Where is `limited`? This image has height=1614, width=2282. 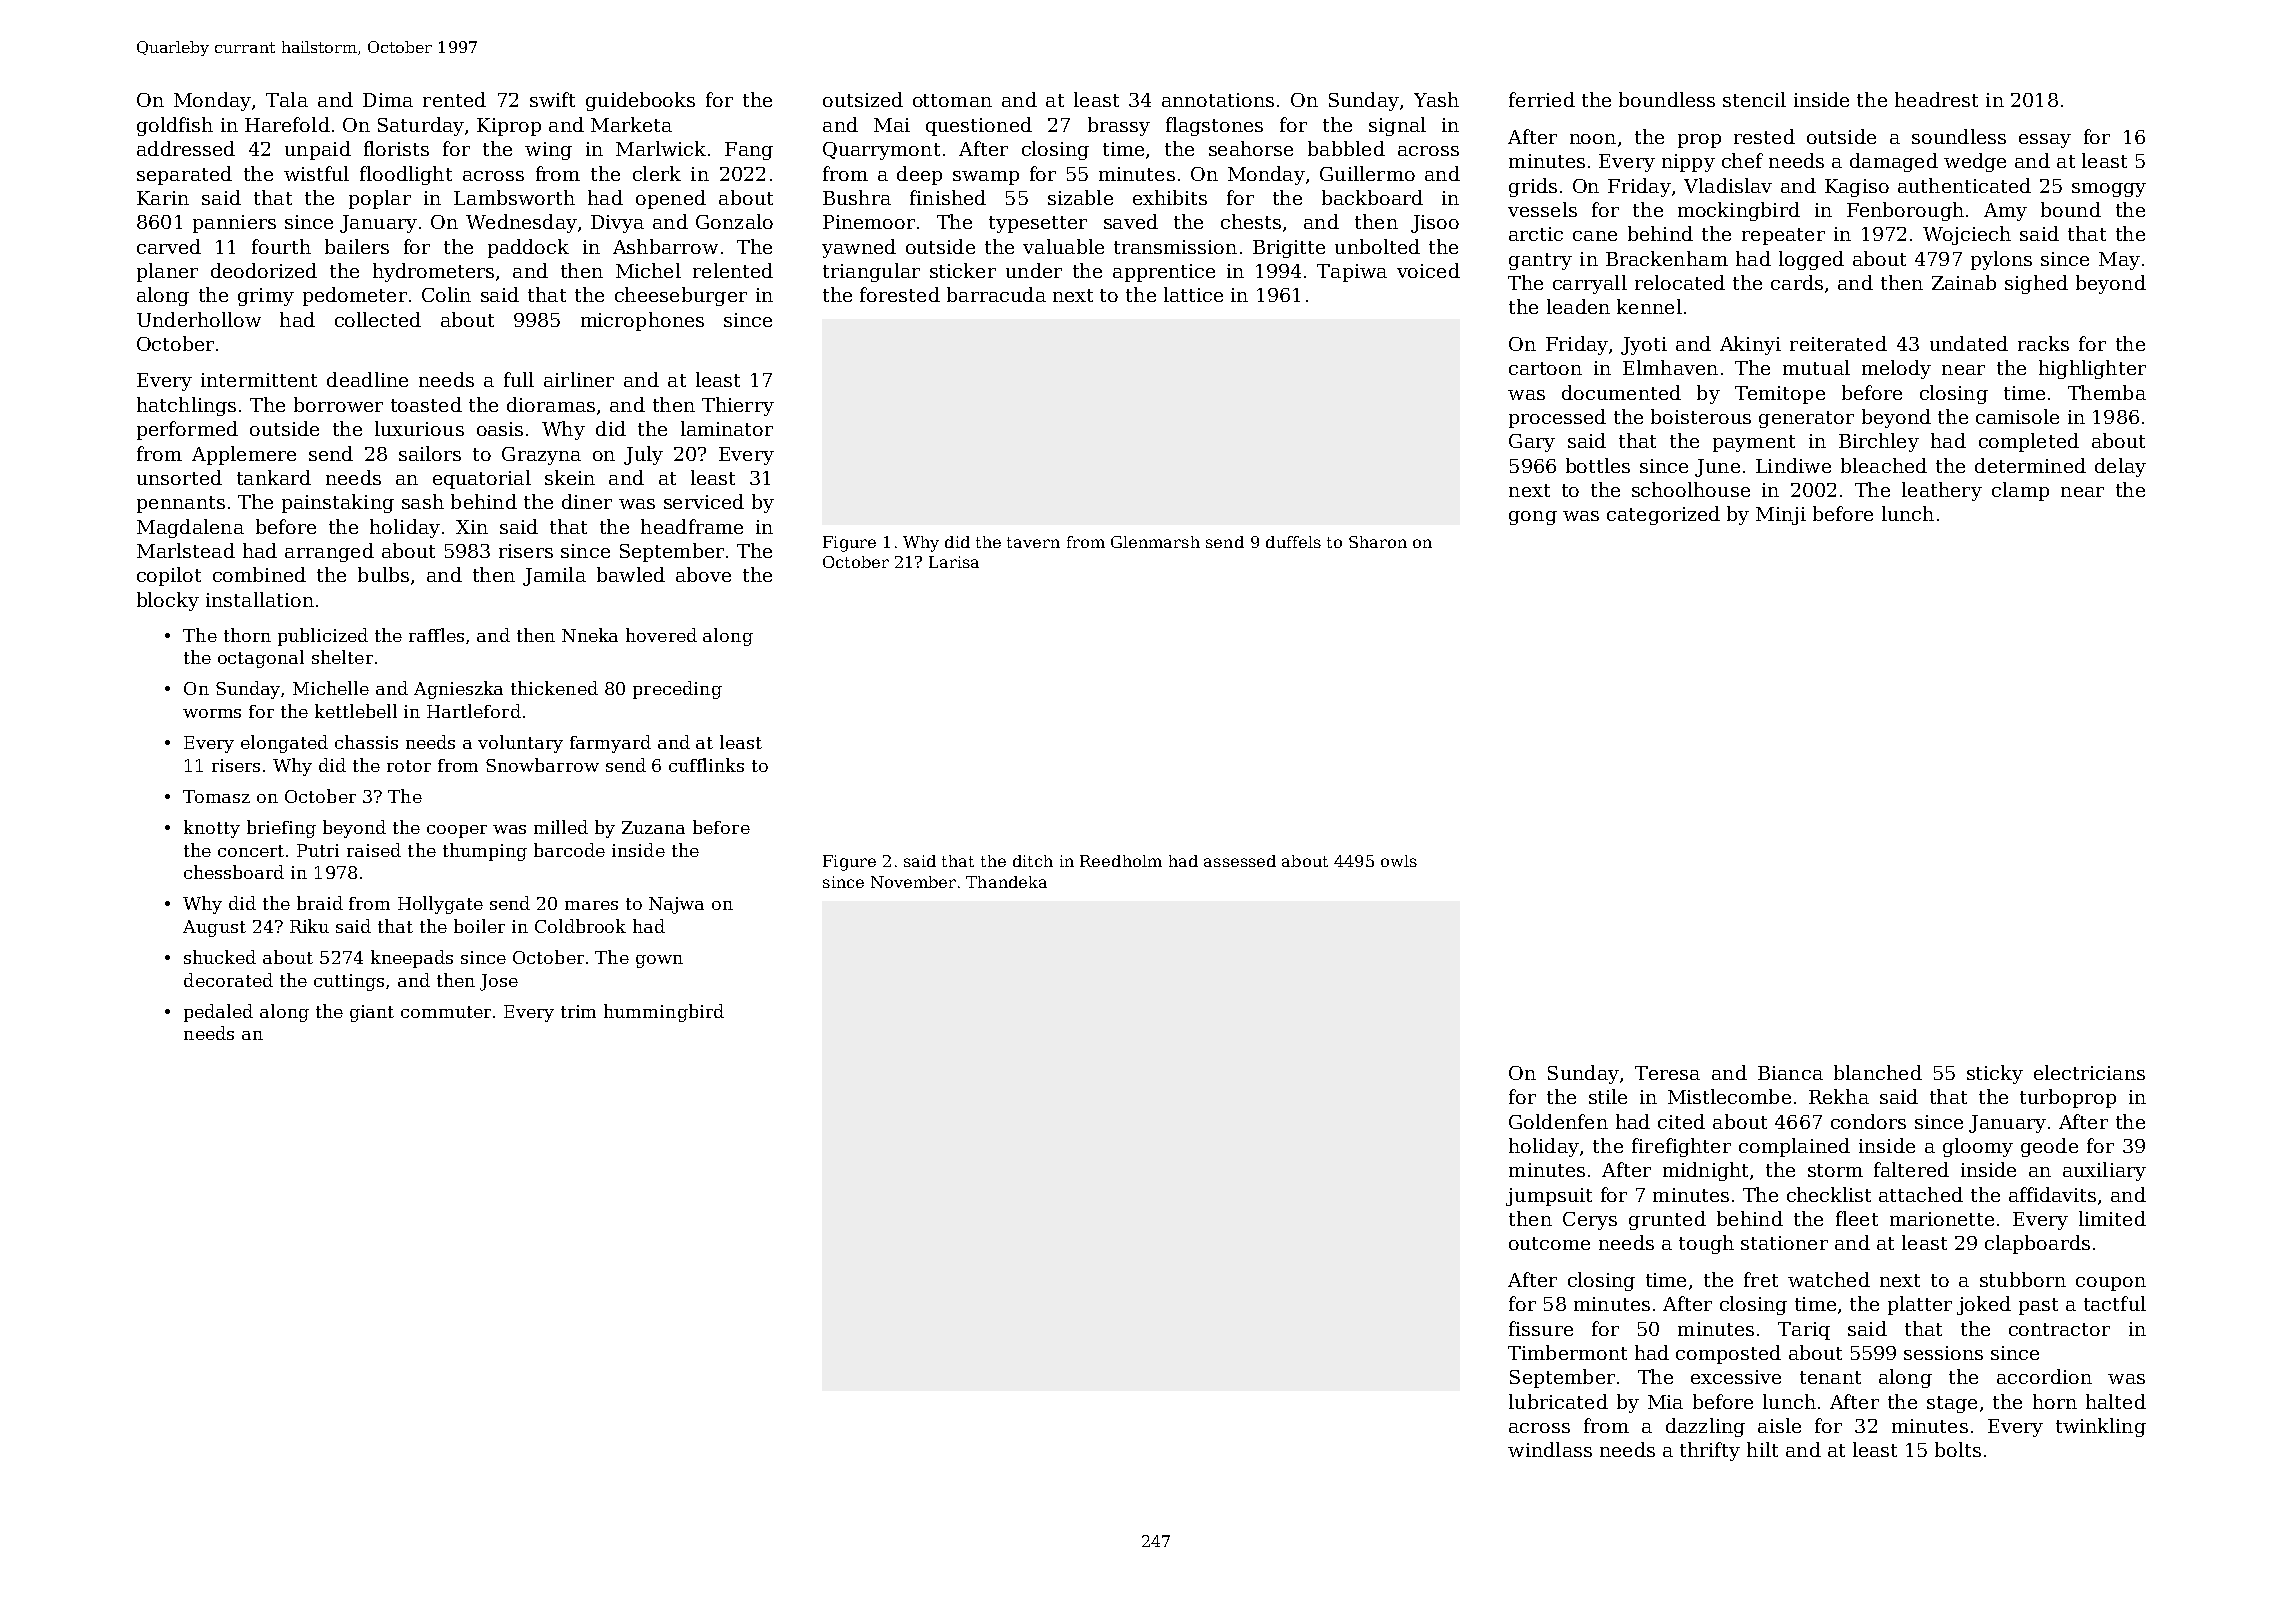
limited is located at coordinates (2112, 1218).
